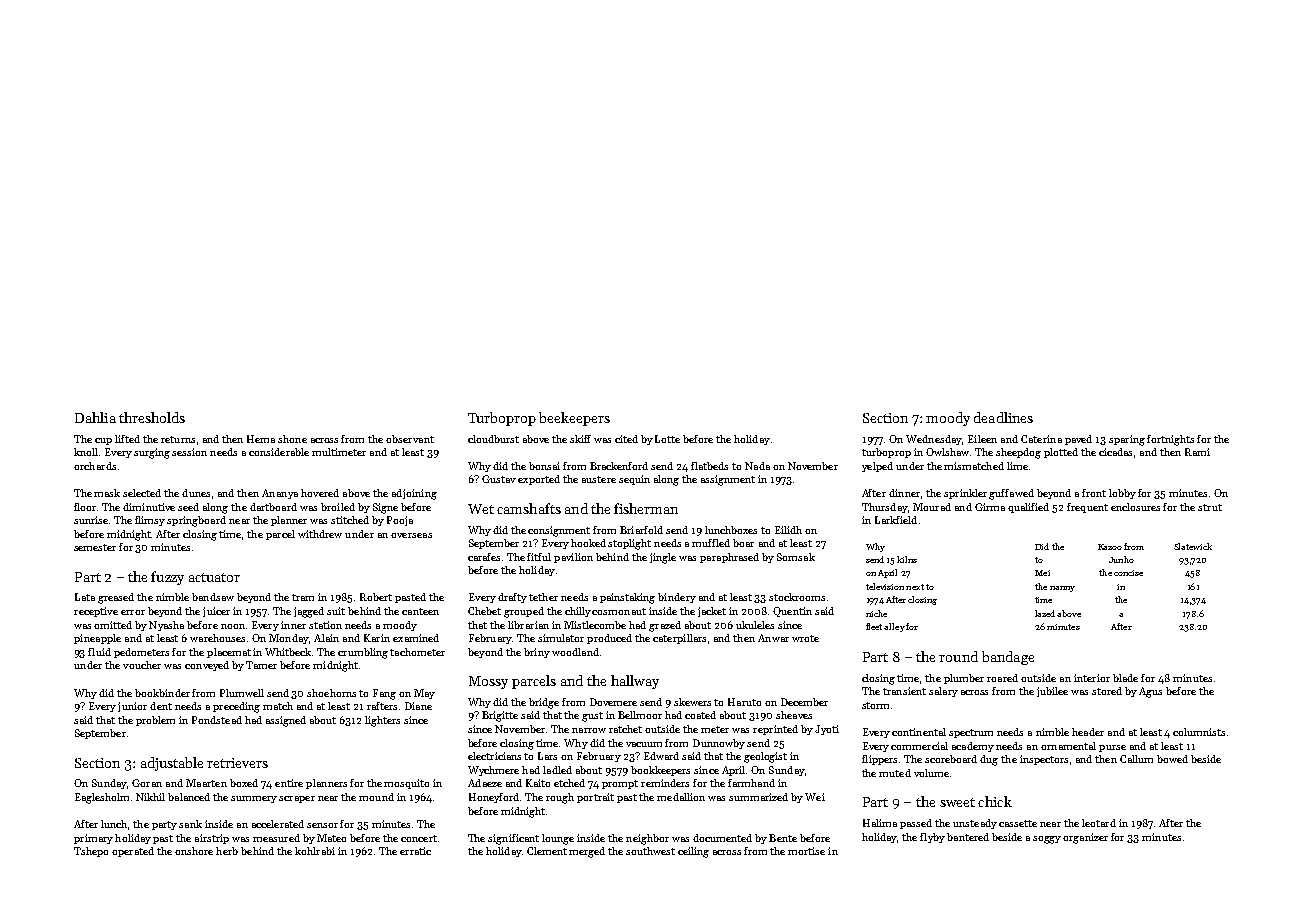 The width and height of the screenshot is (1308, 924). I want to click on fleet, so click(875, 626).
